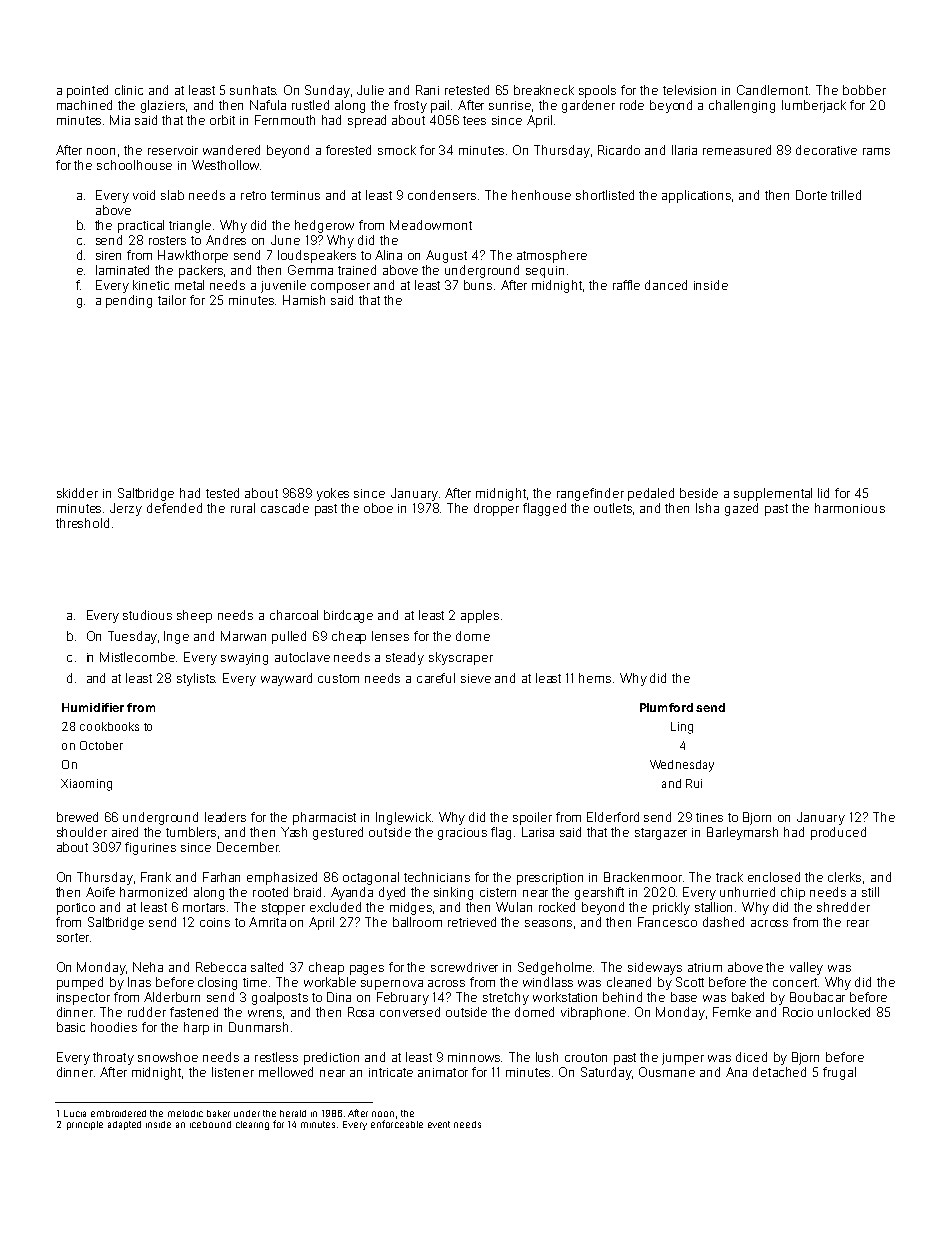  I want to click on Barleymarsh, so click(742, 833).
